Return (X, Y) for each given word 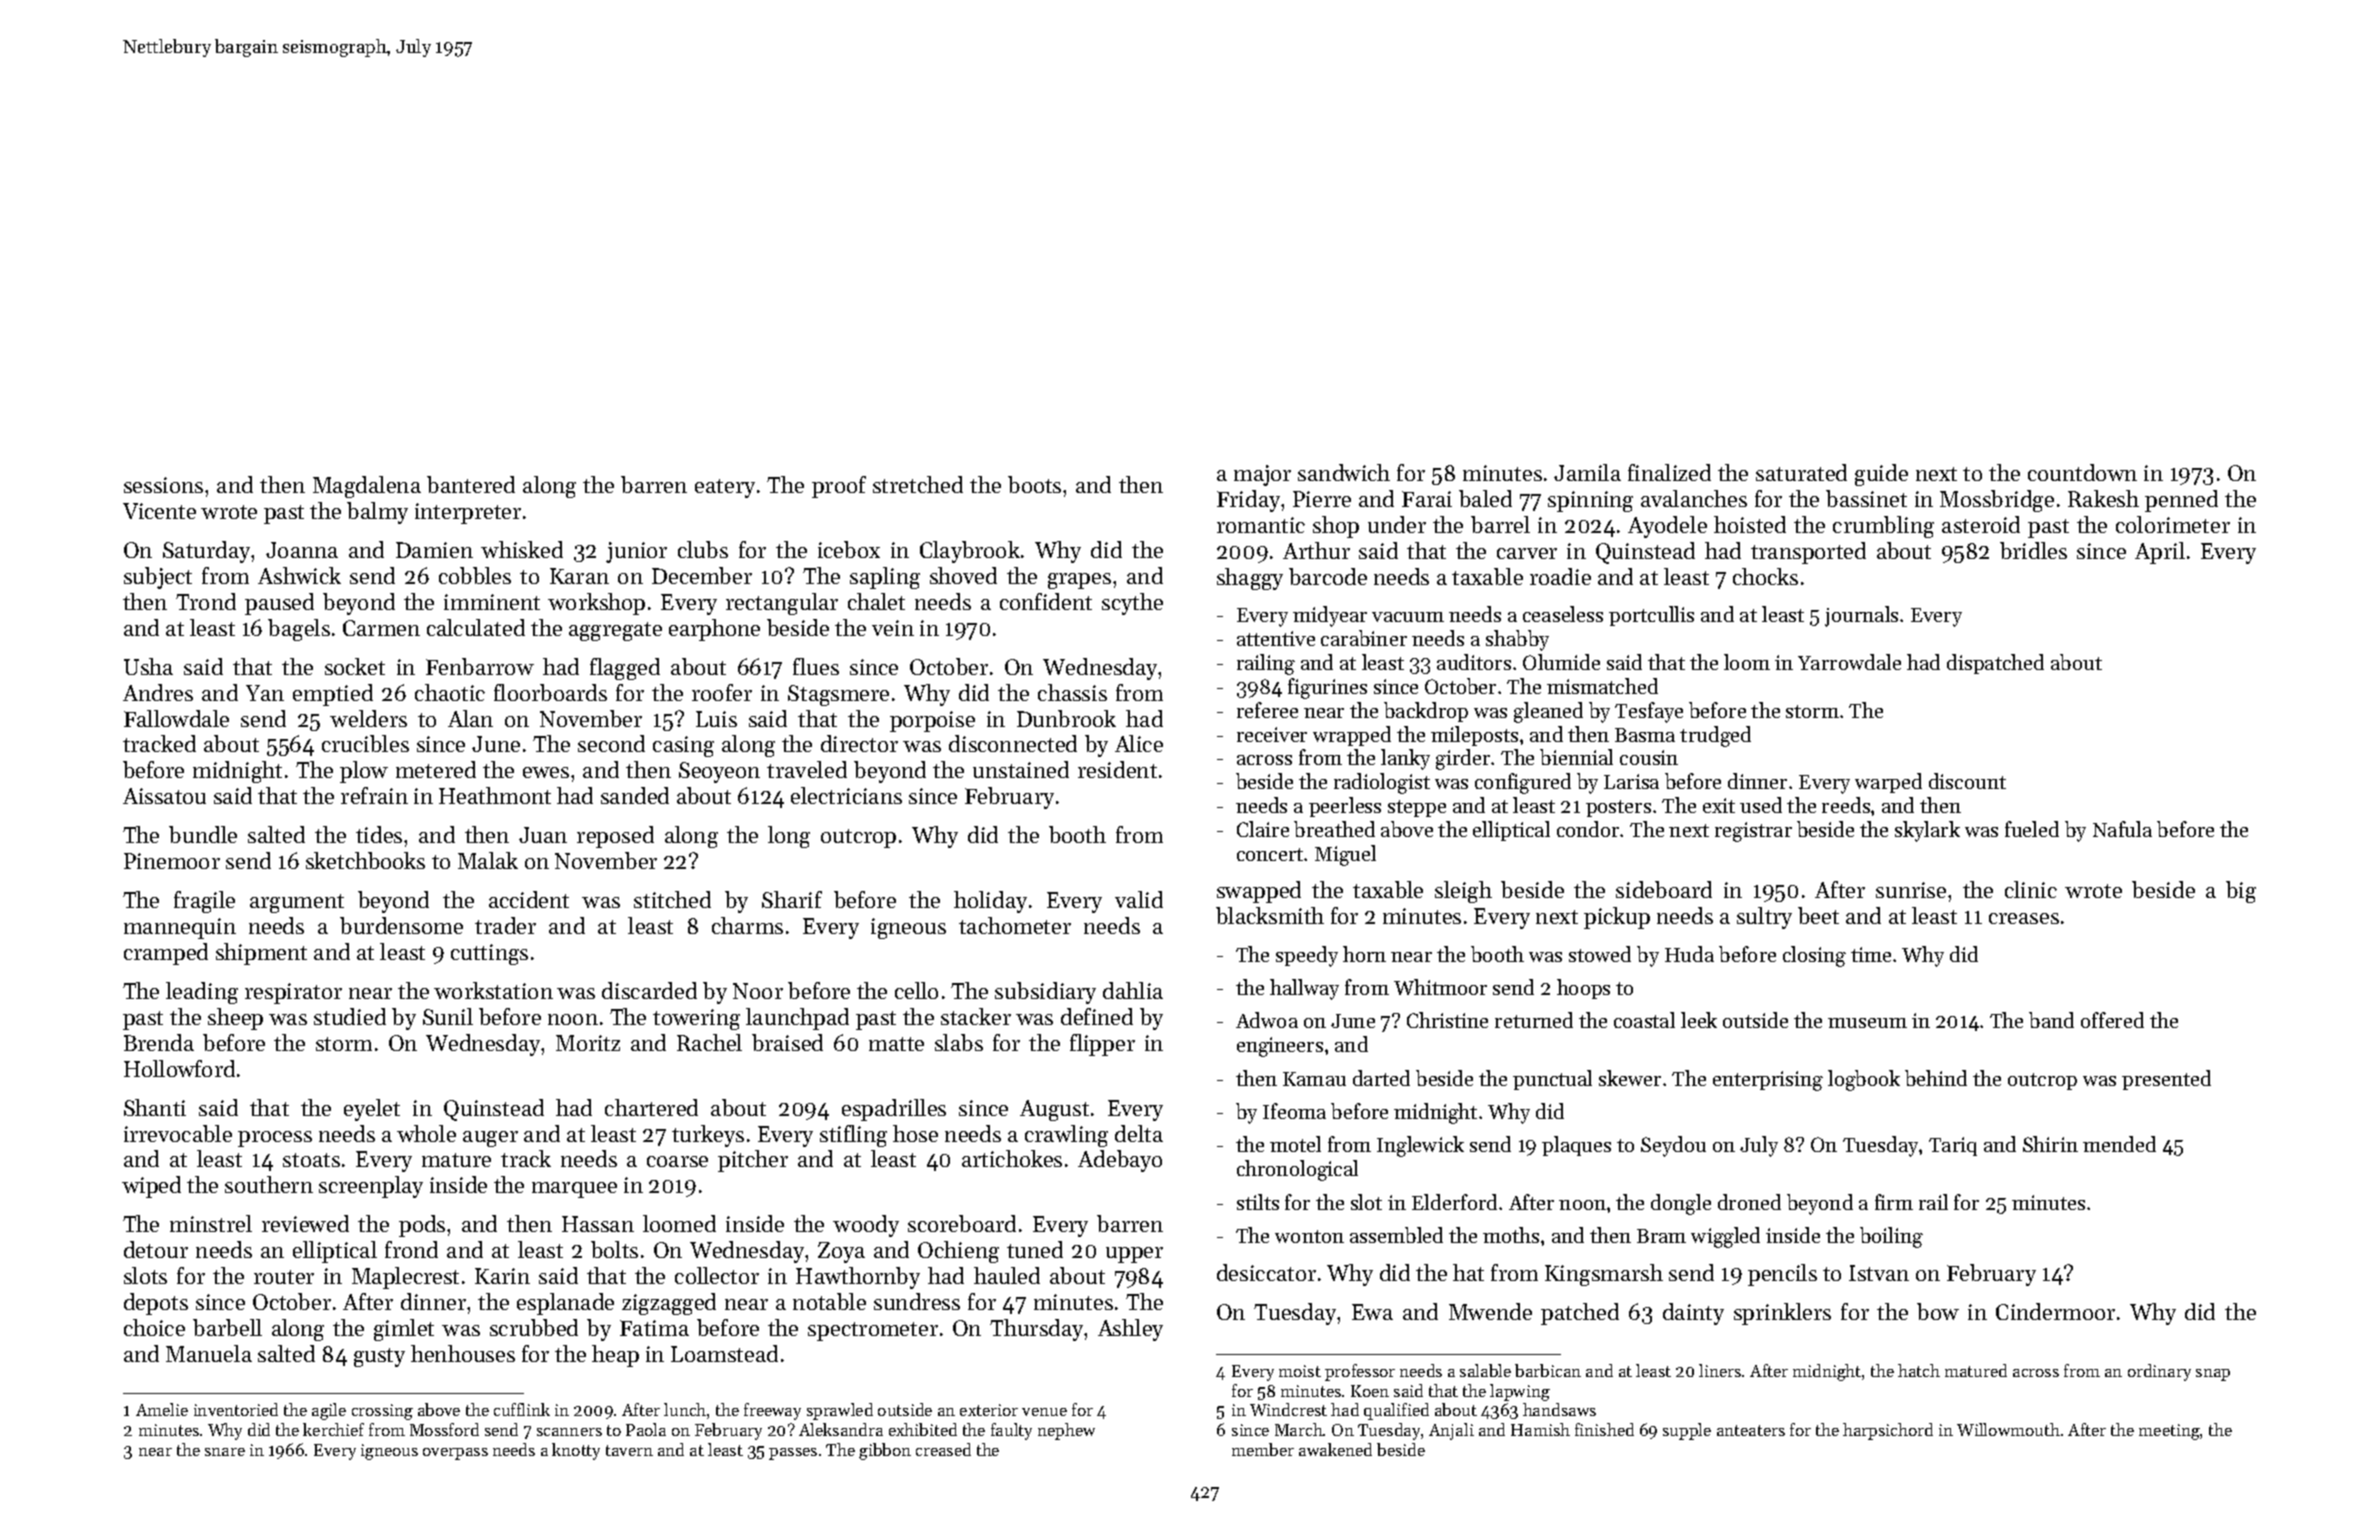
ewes (546, 772)
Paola (646, 1429)
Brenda (159, 1042)
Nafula (2122, 829)
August (1054, 1110)
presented (2166, 1080)
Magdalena (367, 487)
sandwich (1344, 472)
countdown (2082, 472)
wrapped (1352, 736)
